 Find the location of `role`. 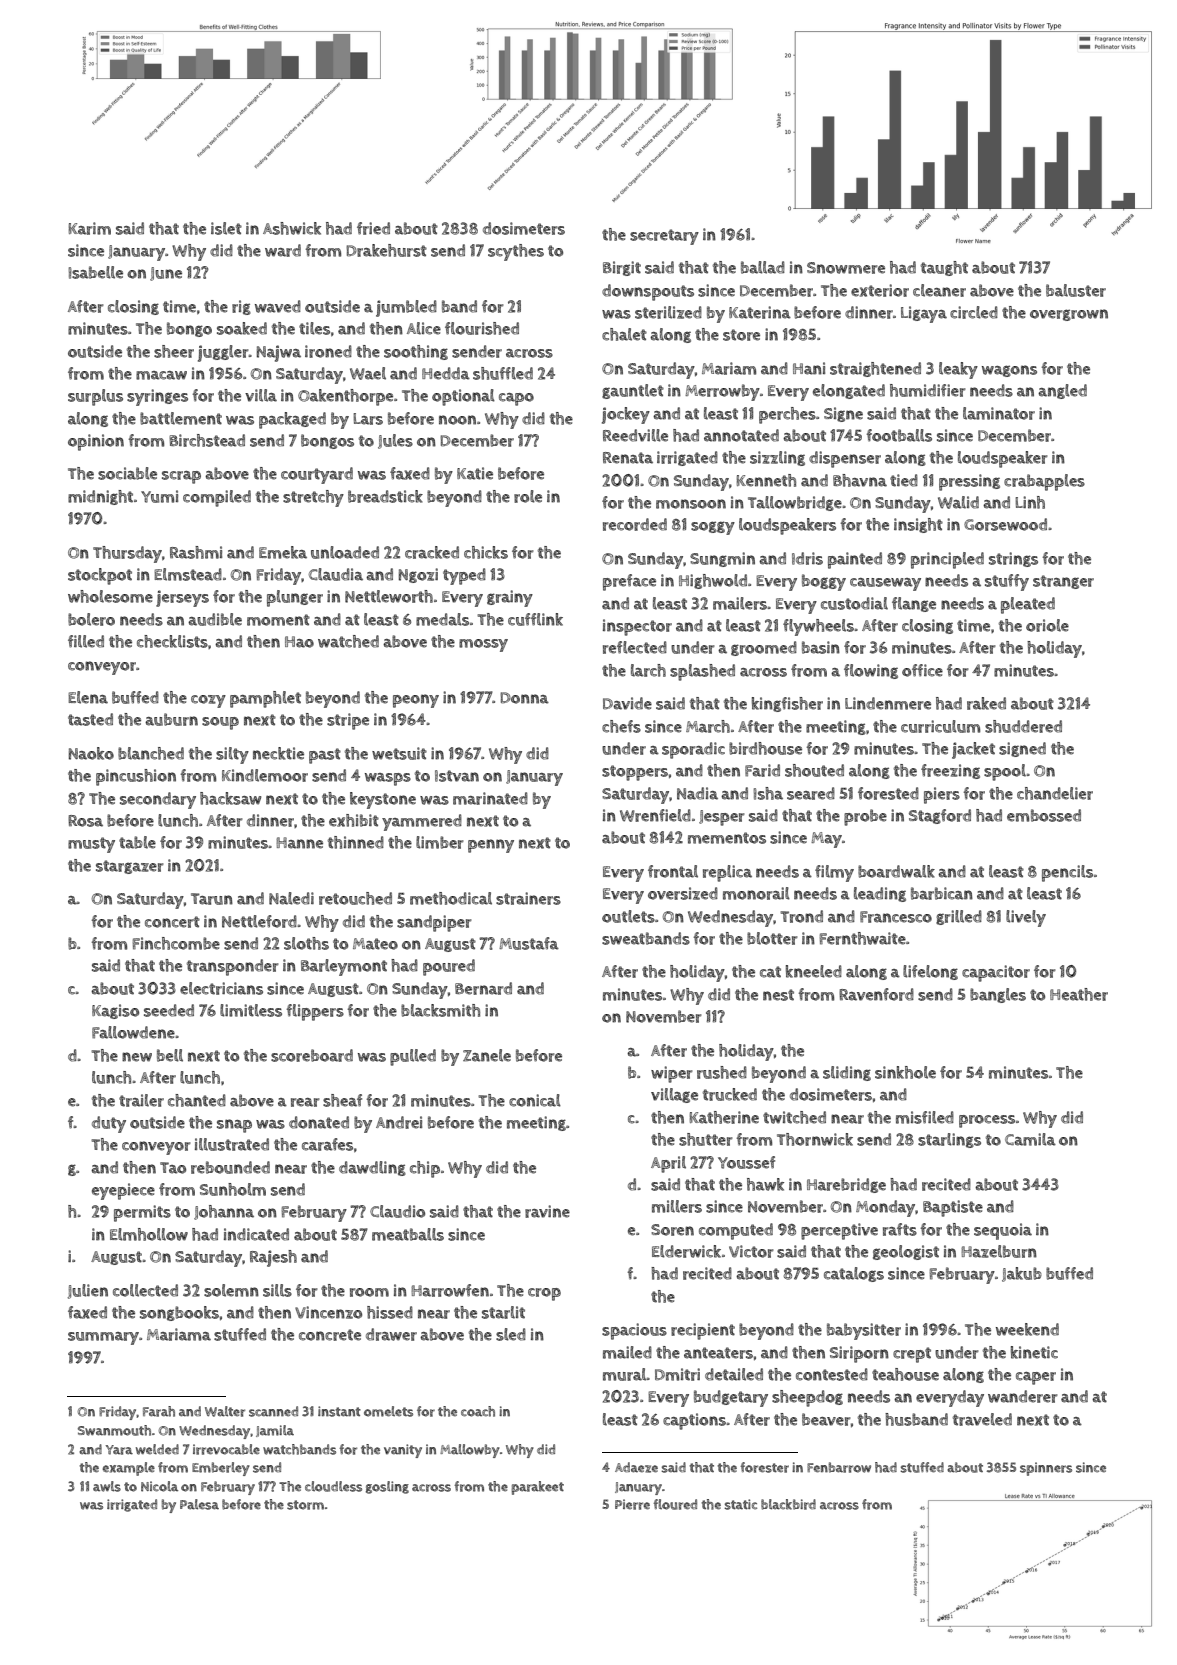

role is located at coordinates (528, 496).
